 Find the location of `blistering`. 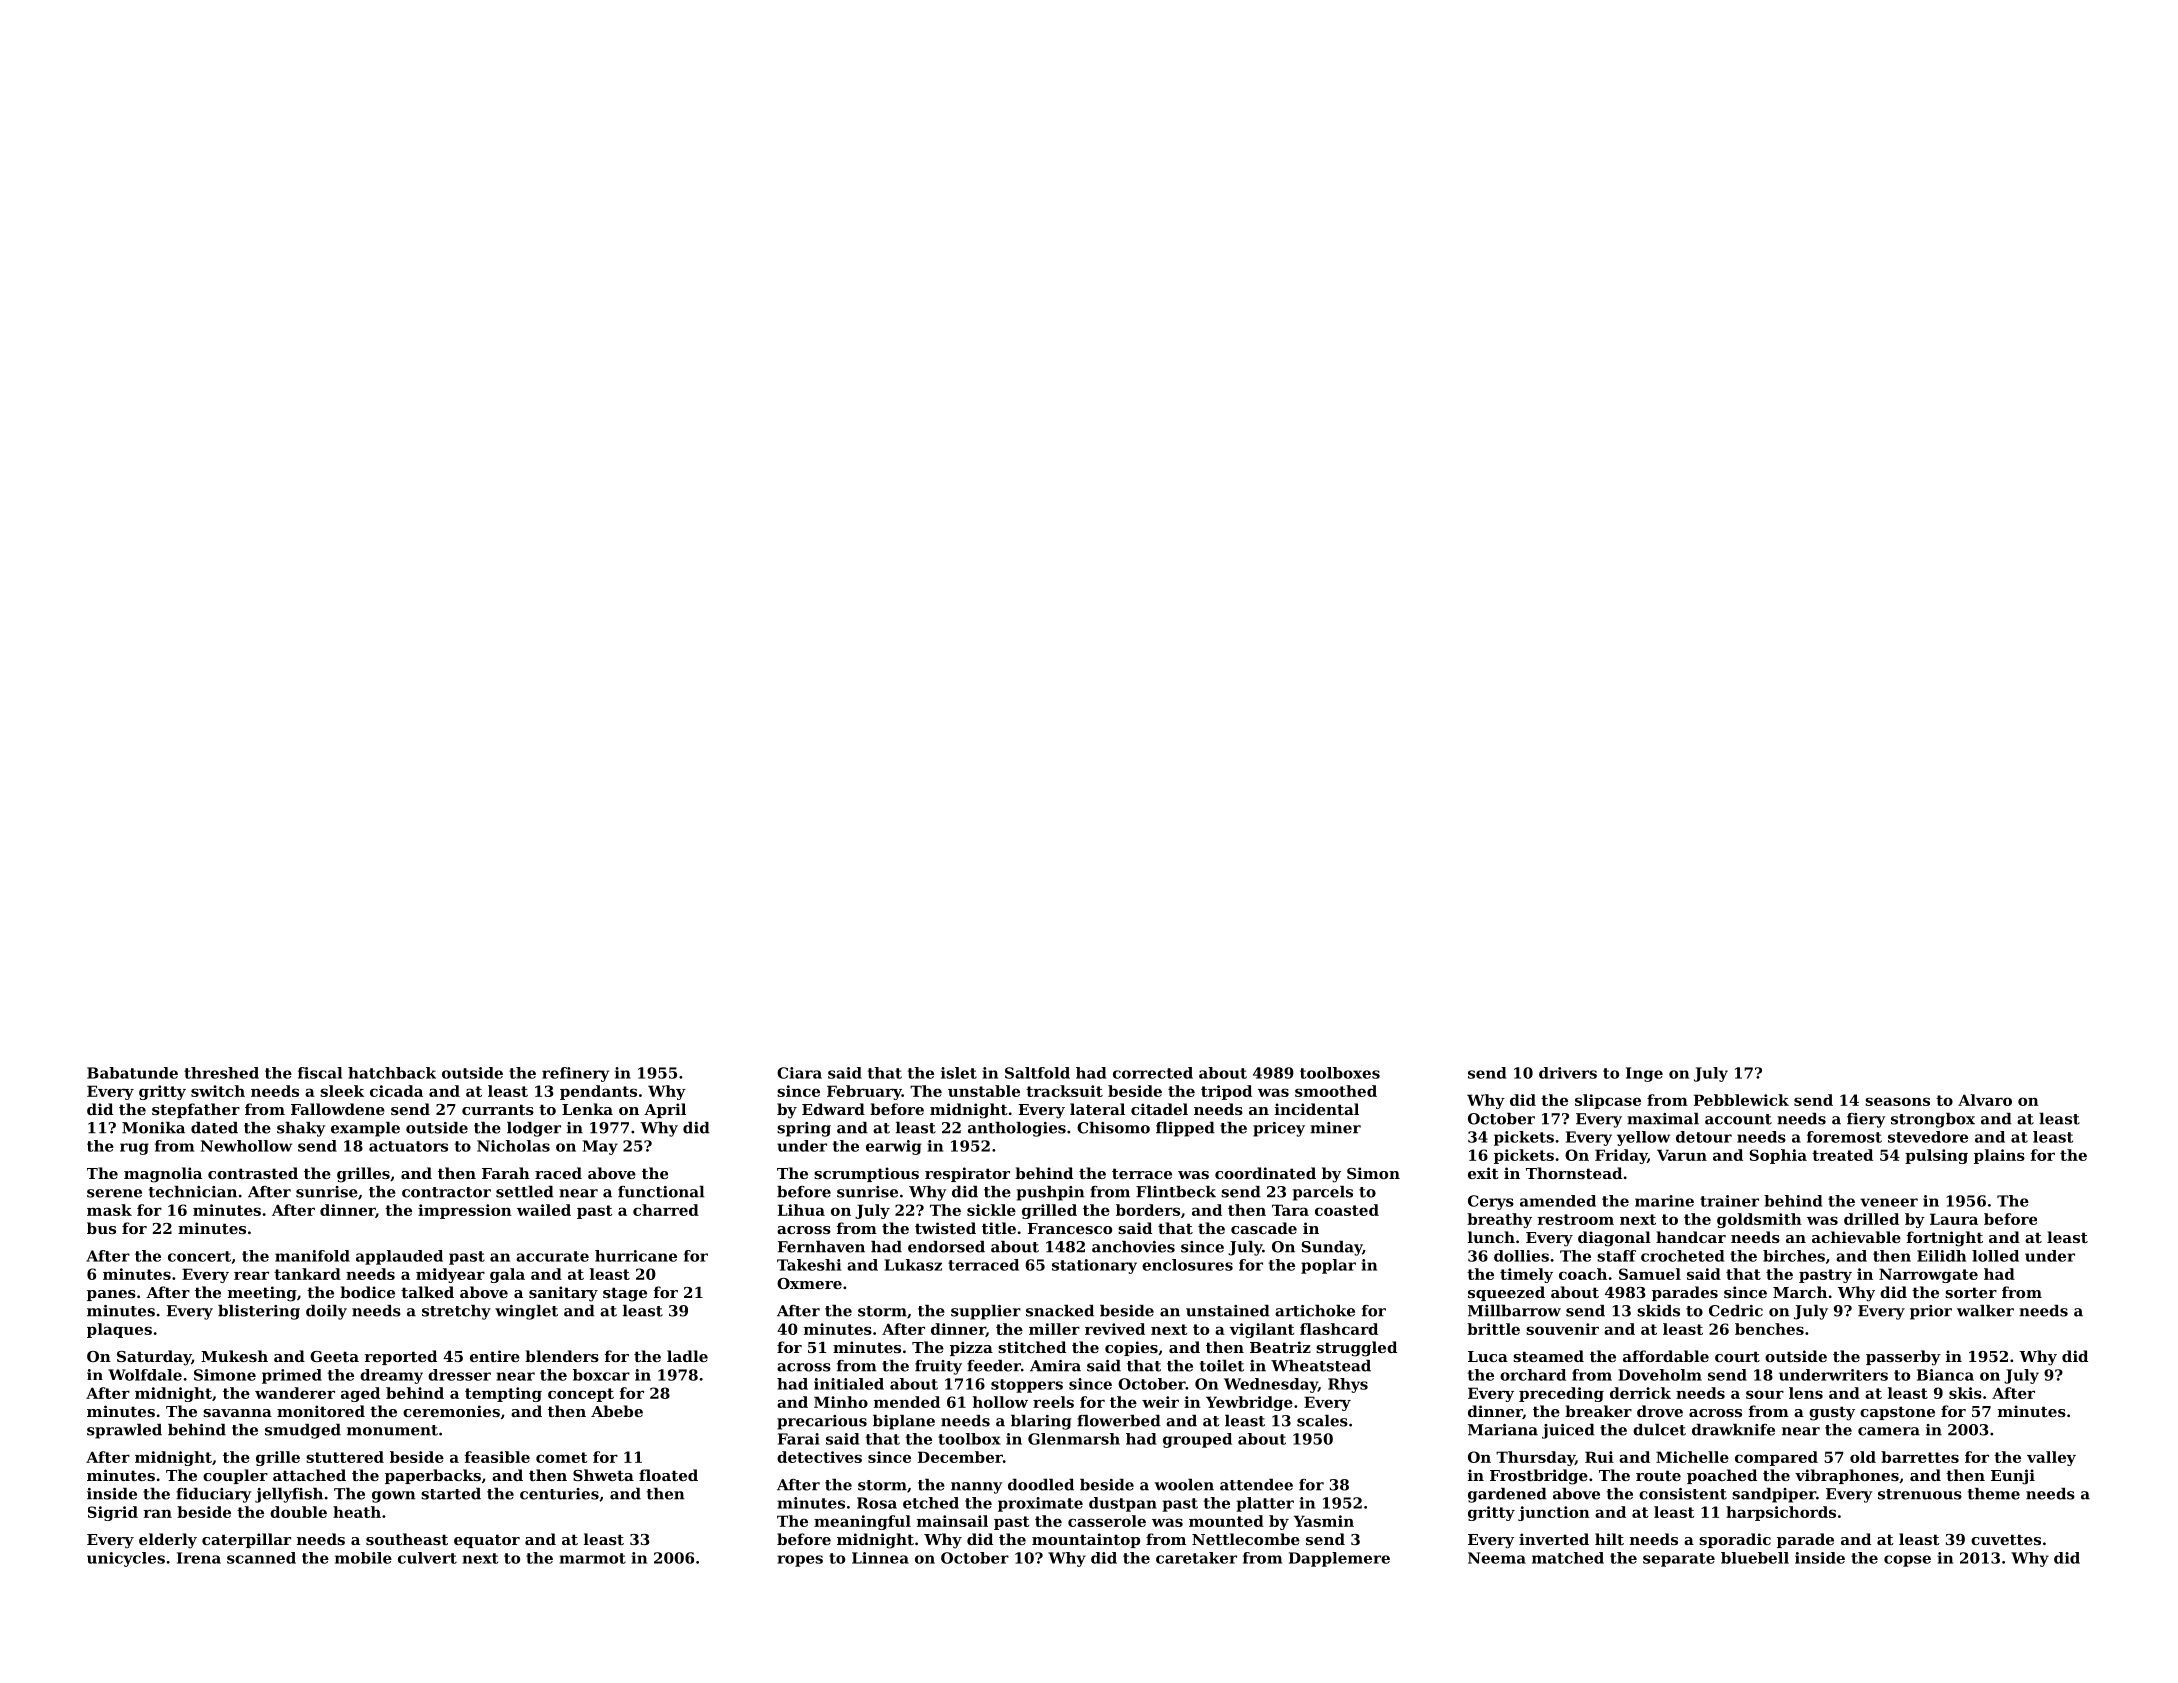

blistering is located at coordinates (259, 1312).
